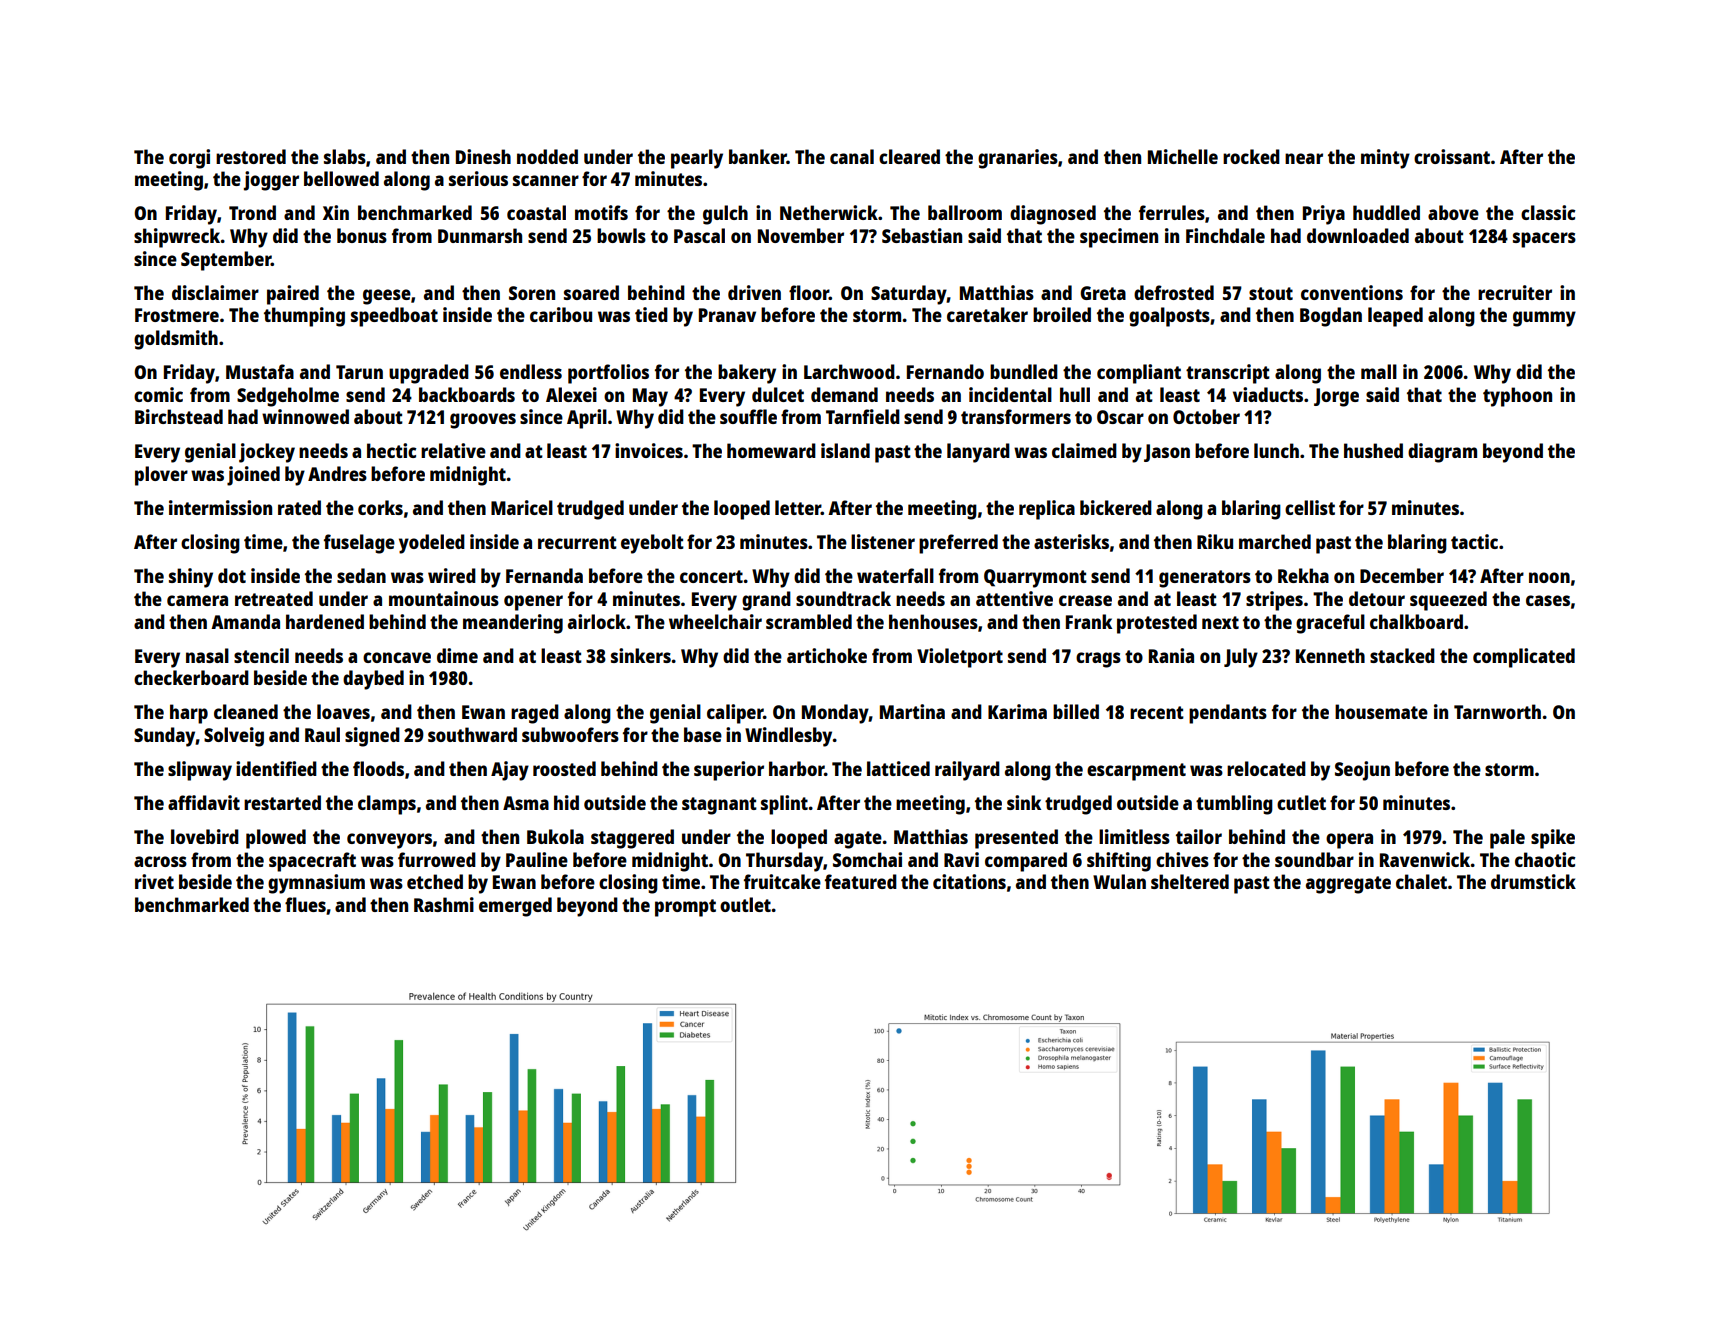 The image size is (1710, 1322). I want to click on plover, so click(161, 476).
